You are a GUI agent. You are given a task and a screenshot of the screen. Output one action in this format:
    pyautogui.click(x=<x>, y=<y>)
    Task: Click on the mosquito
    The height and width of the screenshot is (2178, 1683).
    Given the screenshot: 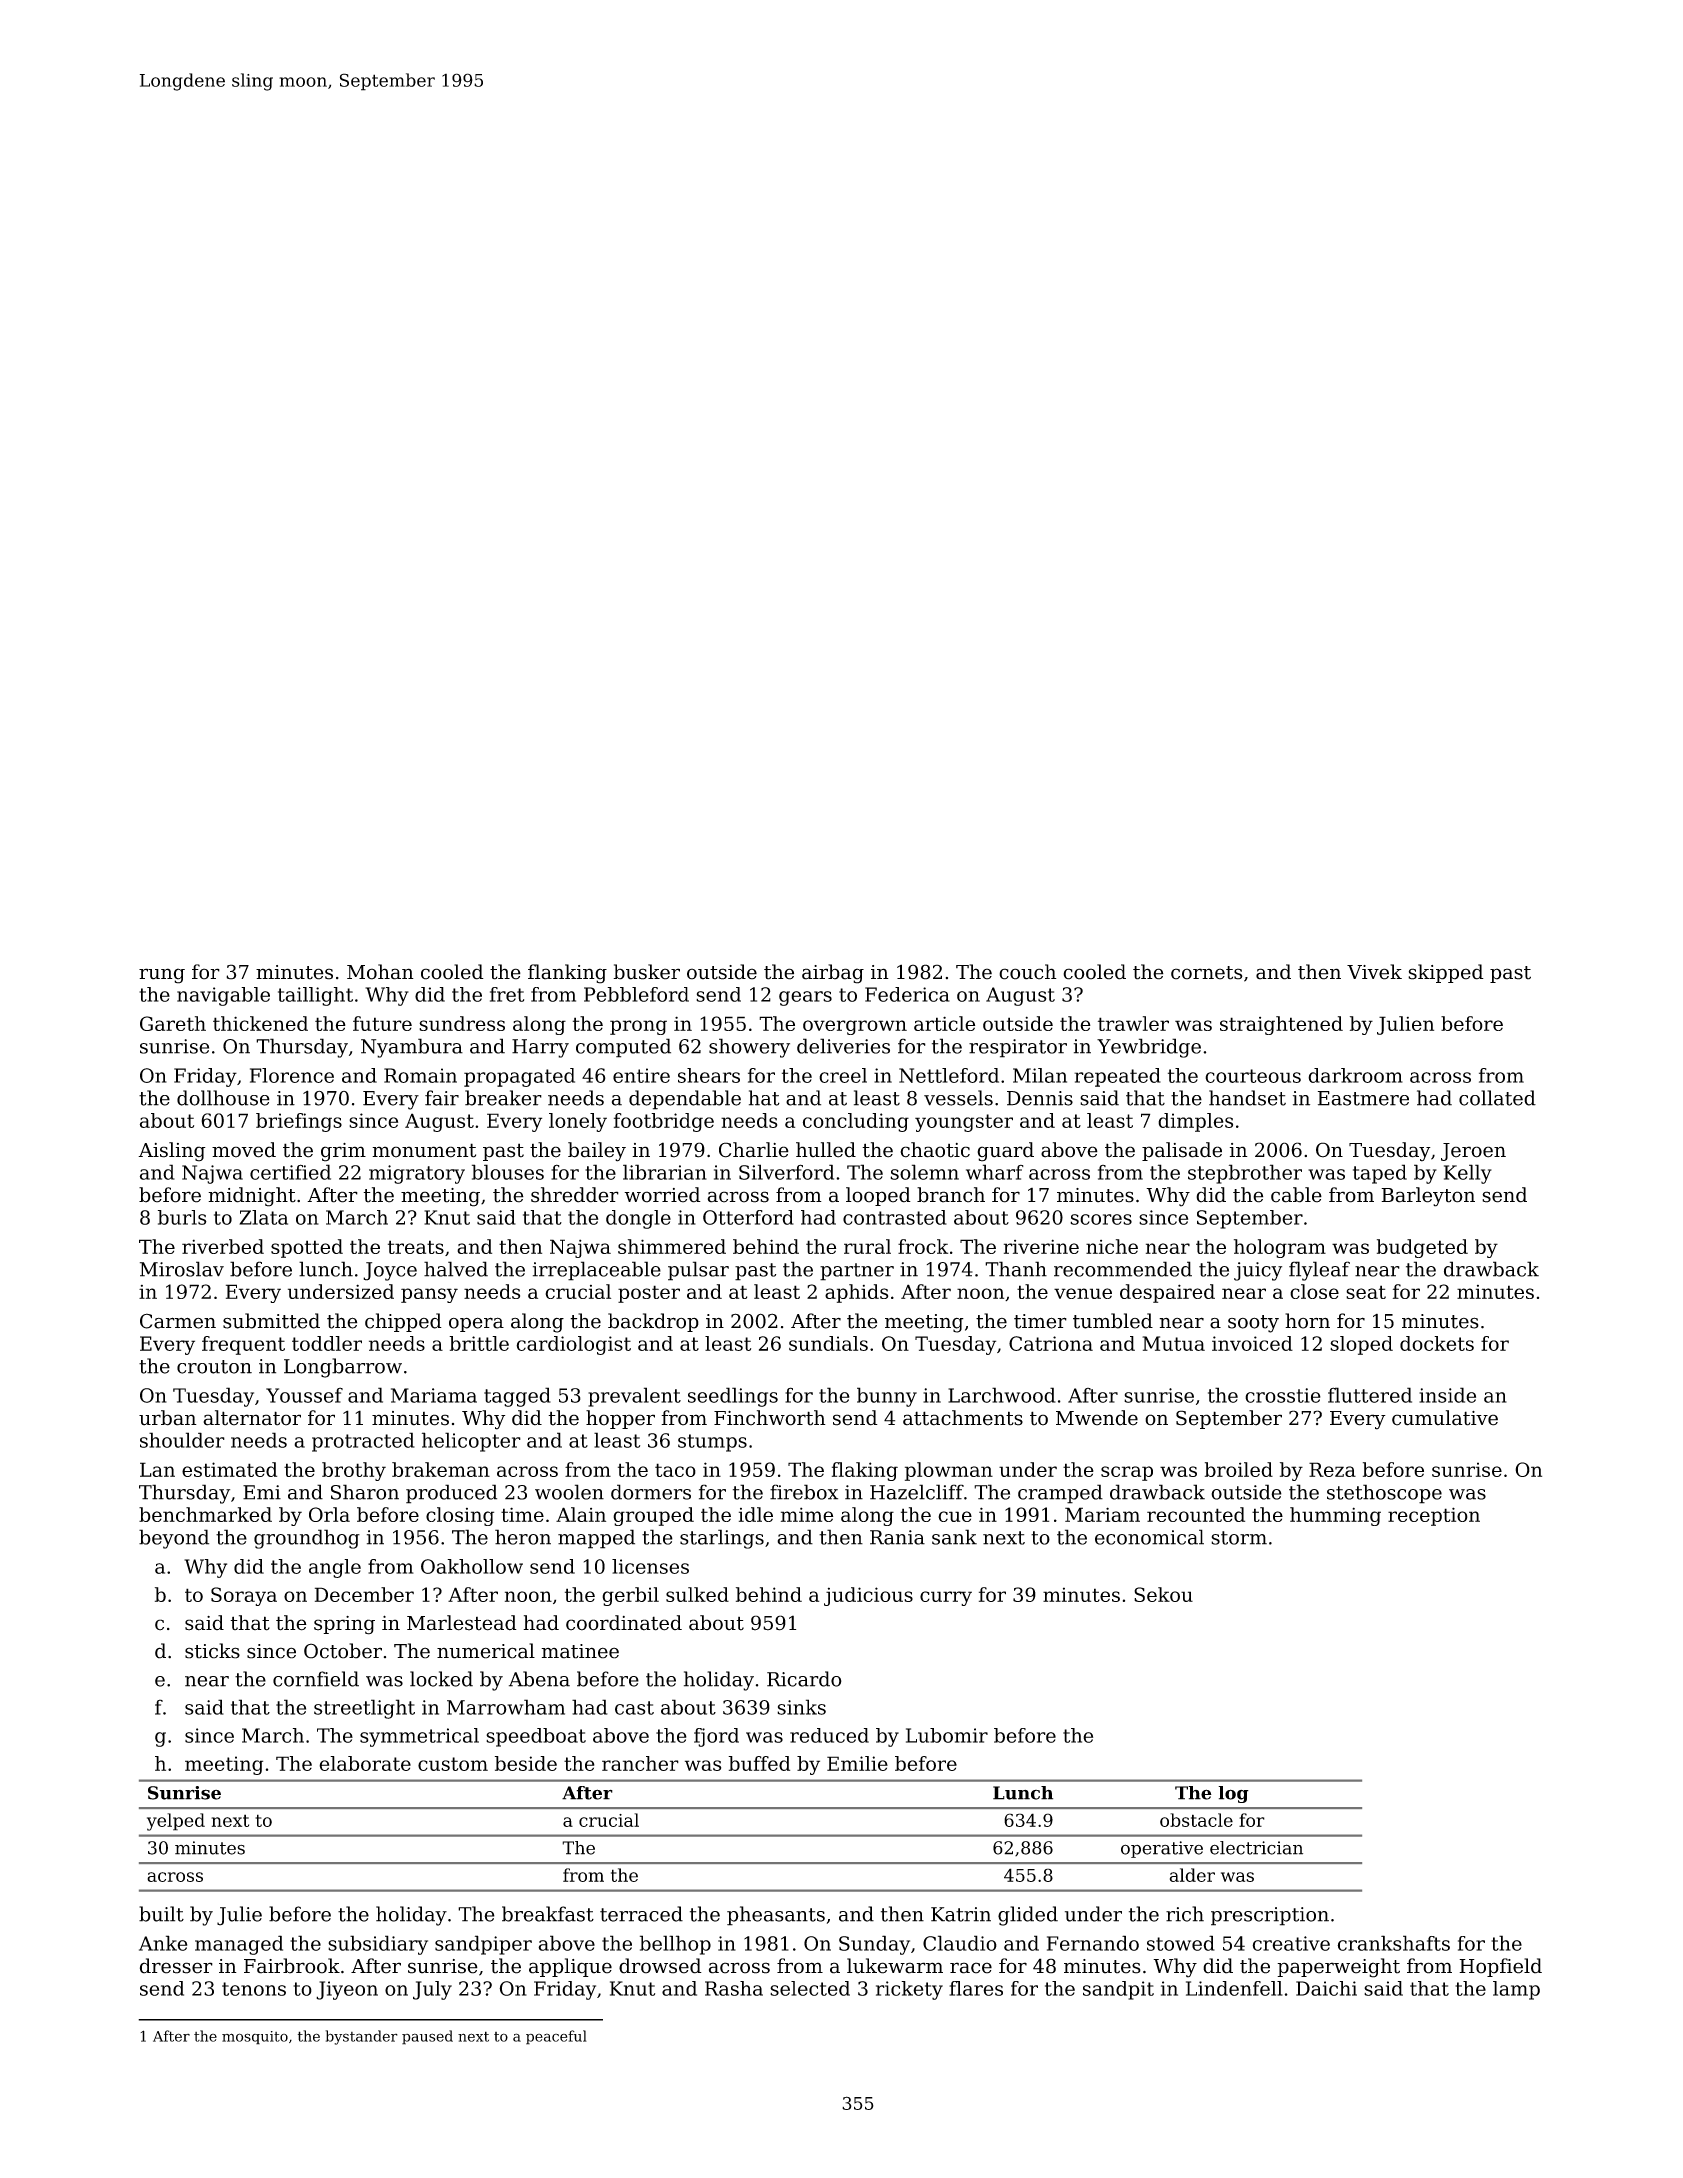 What is the action you would take?
    pyautogui.click(x=255, y=2038)
